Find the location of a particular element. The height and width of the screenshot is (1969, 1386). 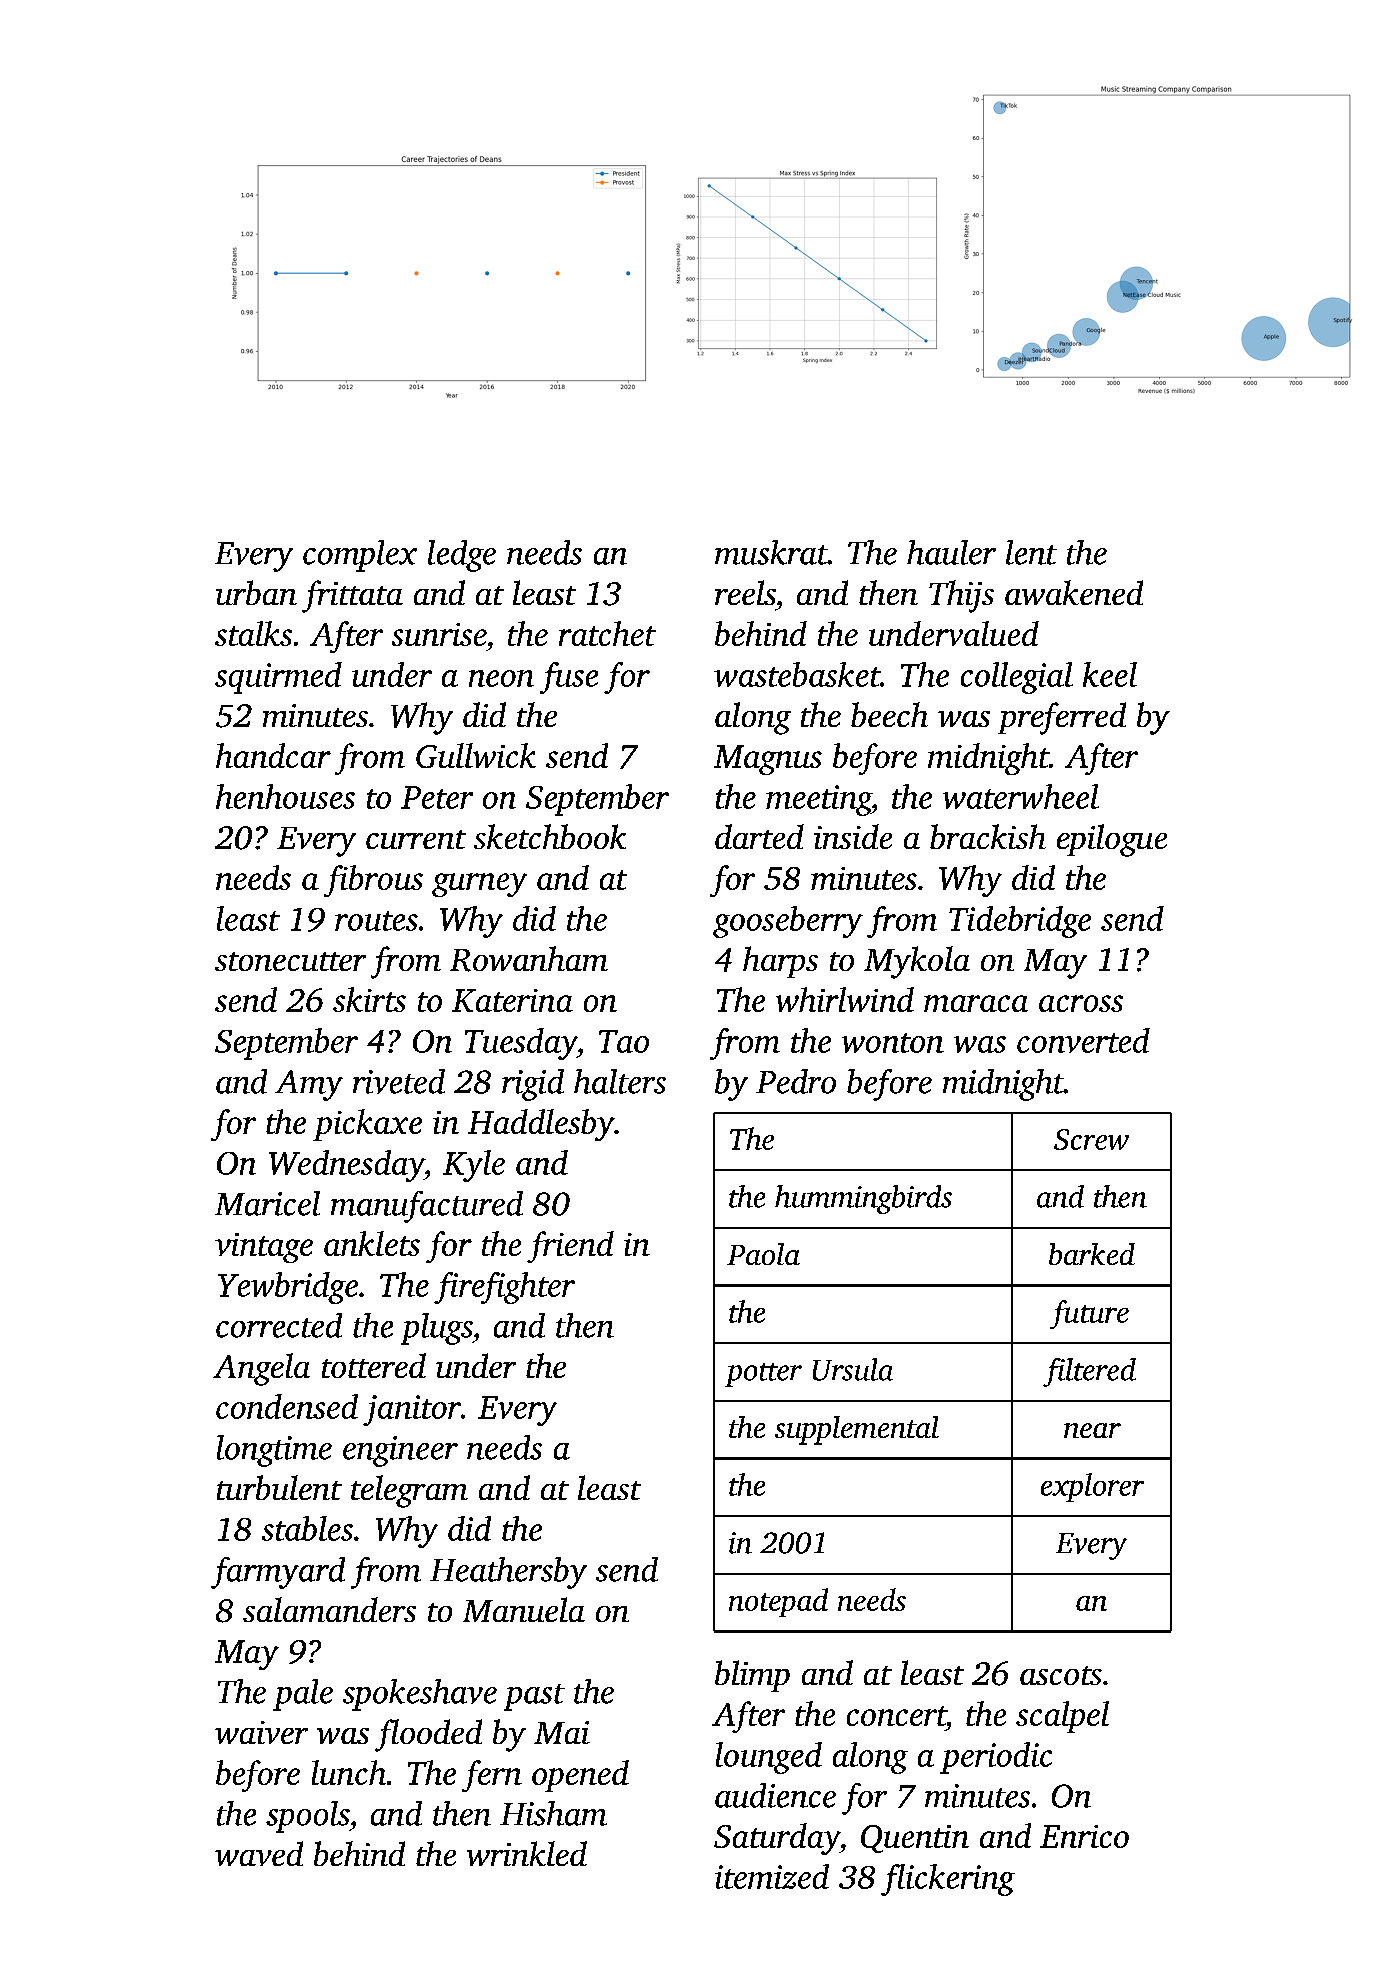

vintage is located at coordinates (264, 1248).
